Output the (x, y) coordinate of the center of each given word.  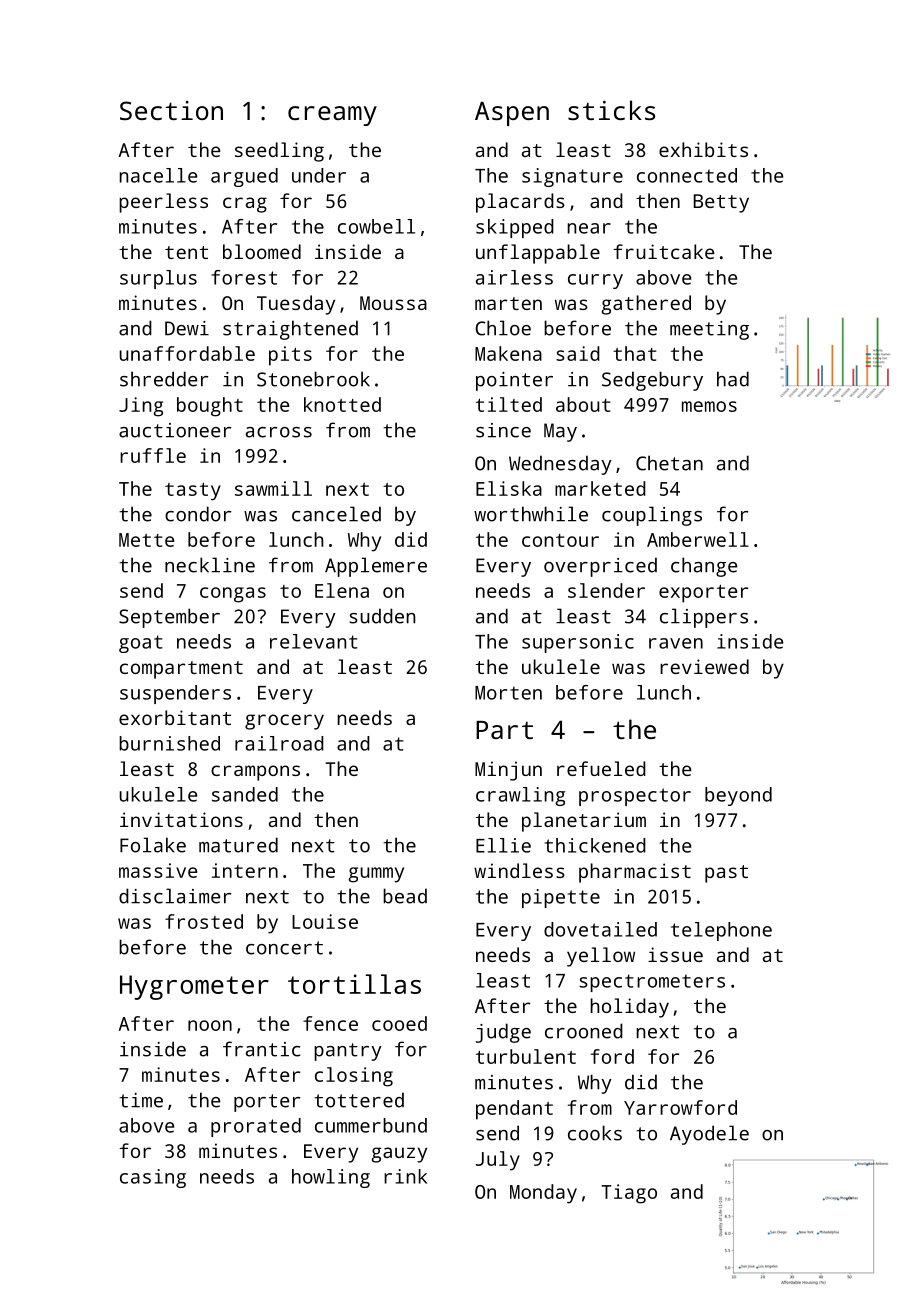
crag (245, 205)
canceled (336, 514)
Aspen (512, 113)
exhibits (703, 149)
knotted (342, 404)
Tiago (629, 1194)
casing (153, 1178)
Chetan (669, 463)
